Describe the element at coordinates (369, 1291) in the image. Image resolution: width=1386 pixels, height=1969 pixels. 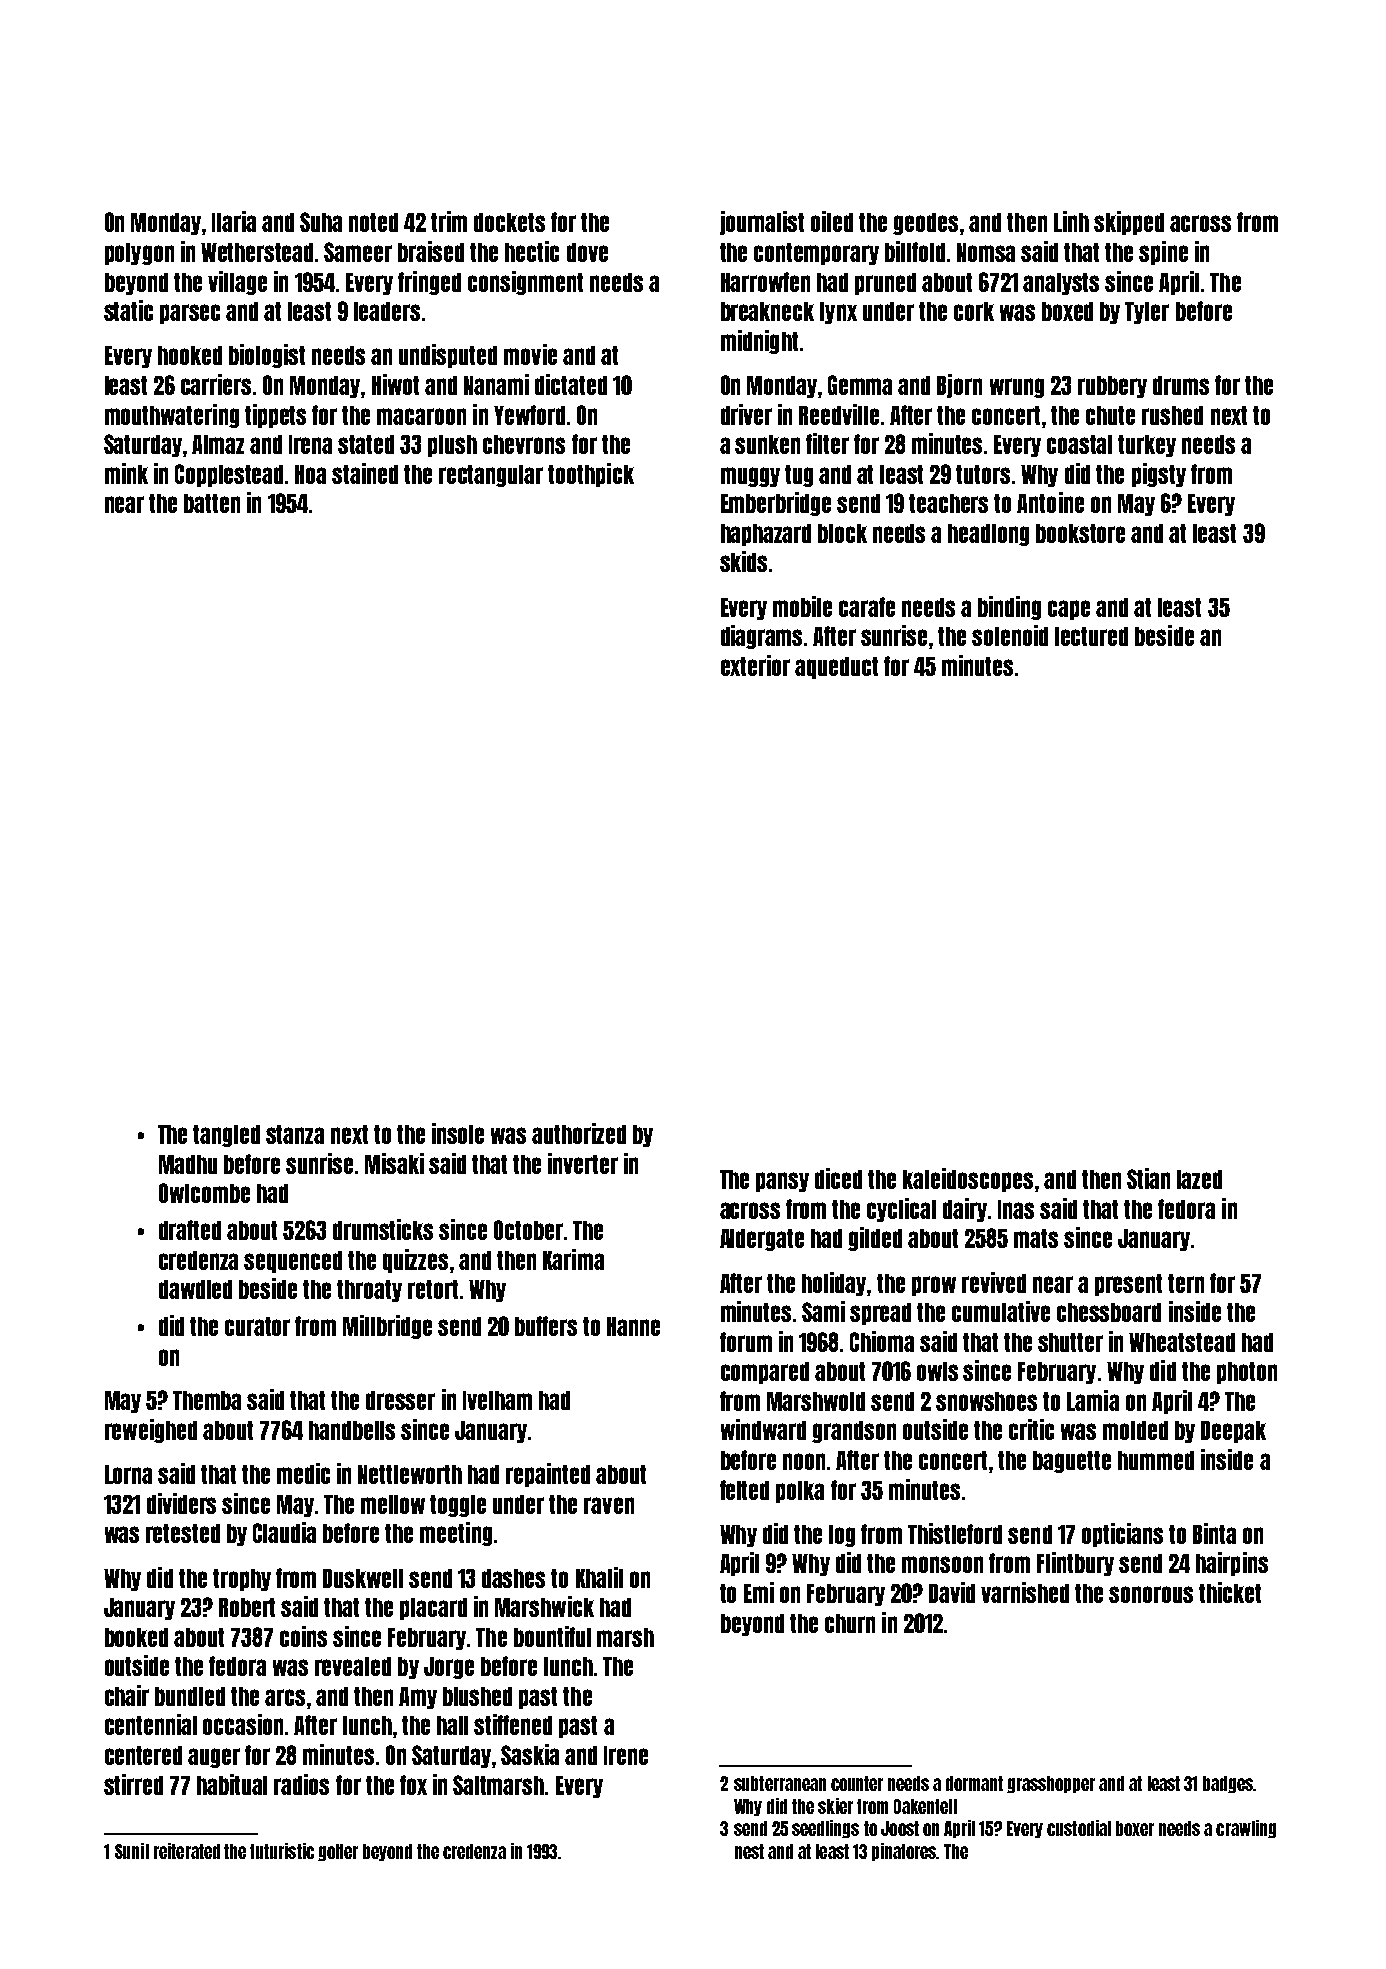
I see `throaty` at that location.
